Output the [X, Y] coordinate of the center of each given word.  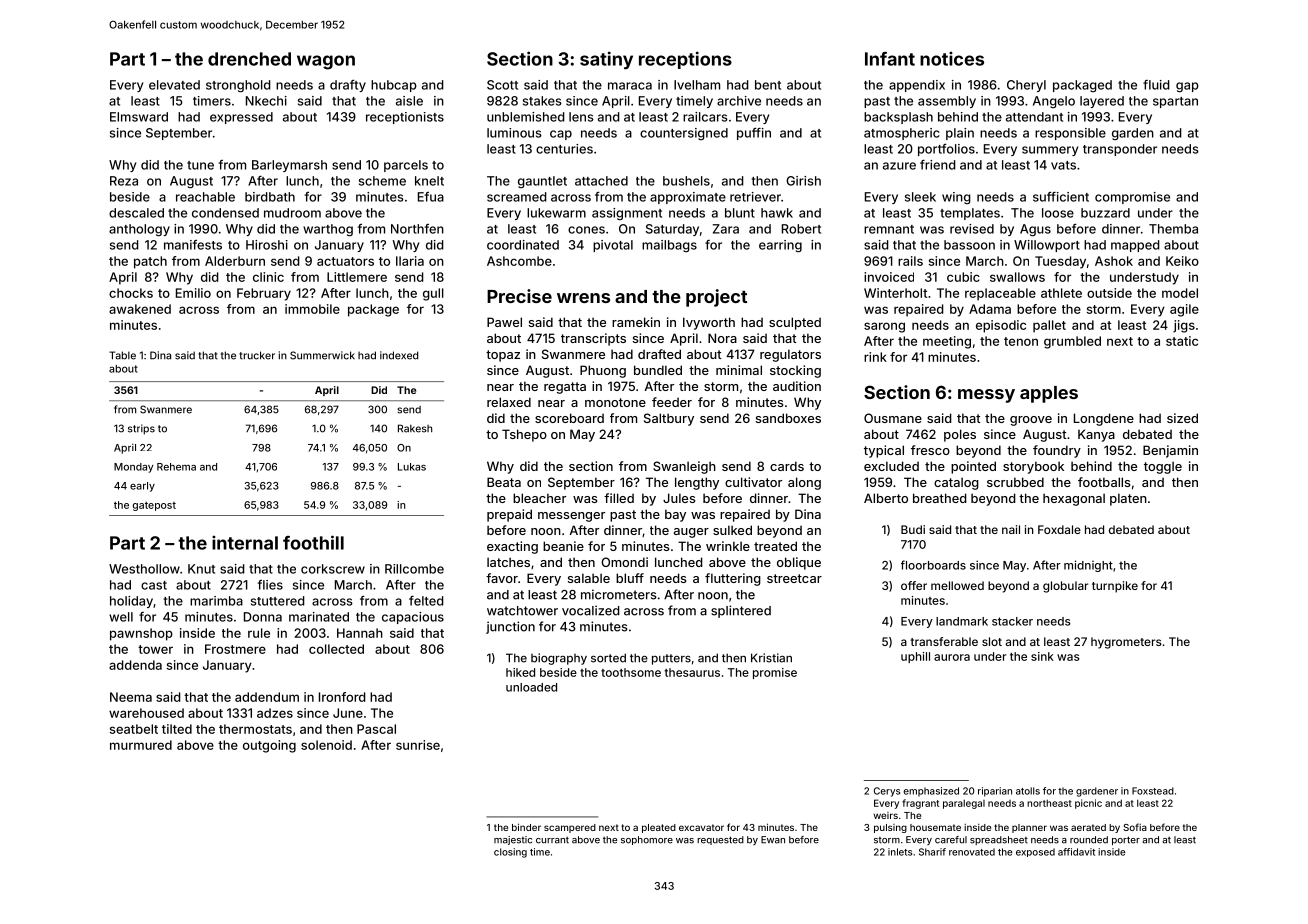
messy [986, 396]
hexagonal [1074, 499]
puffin [754, 134]
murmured [141, 745]
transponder [1120, 150]
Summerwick [322, 355]
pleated [659, 828]
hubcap [394, 86]
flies [270, 585]
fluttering [733, 579]
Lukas [412, 467]
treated [775, 546]
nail [1011, 529]
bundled [658, 370]
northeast [1049, 803]
